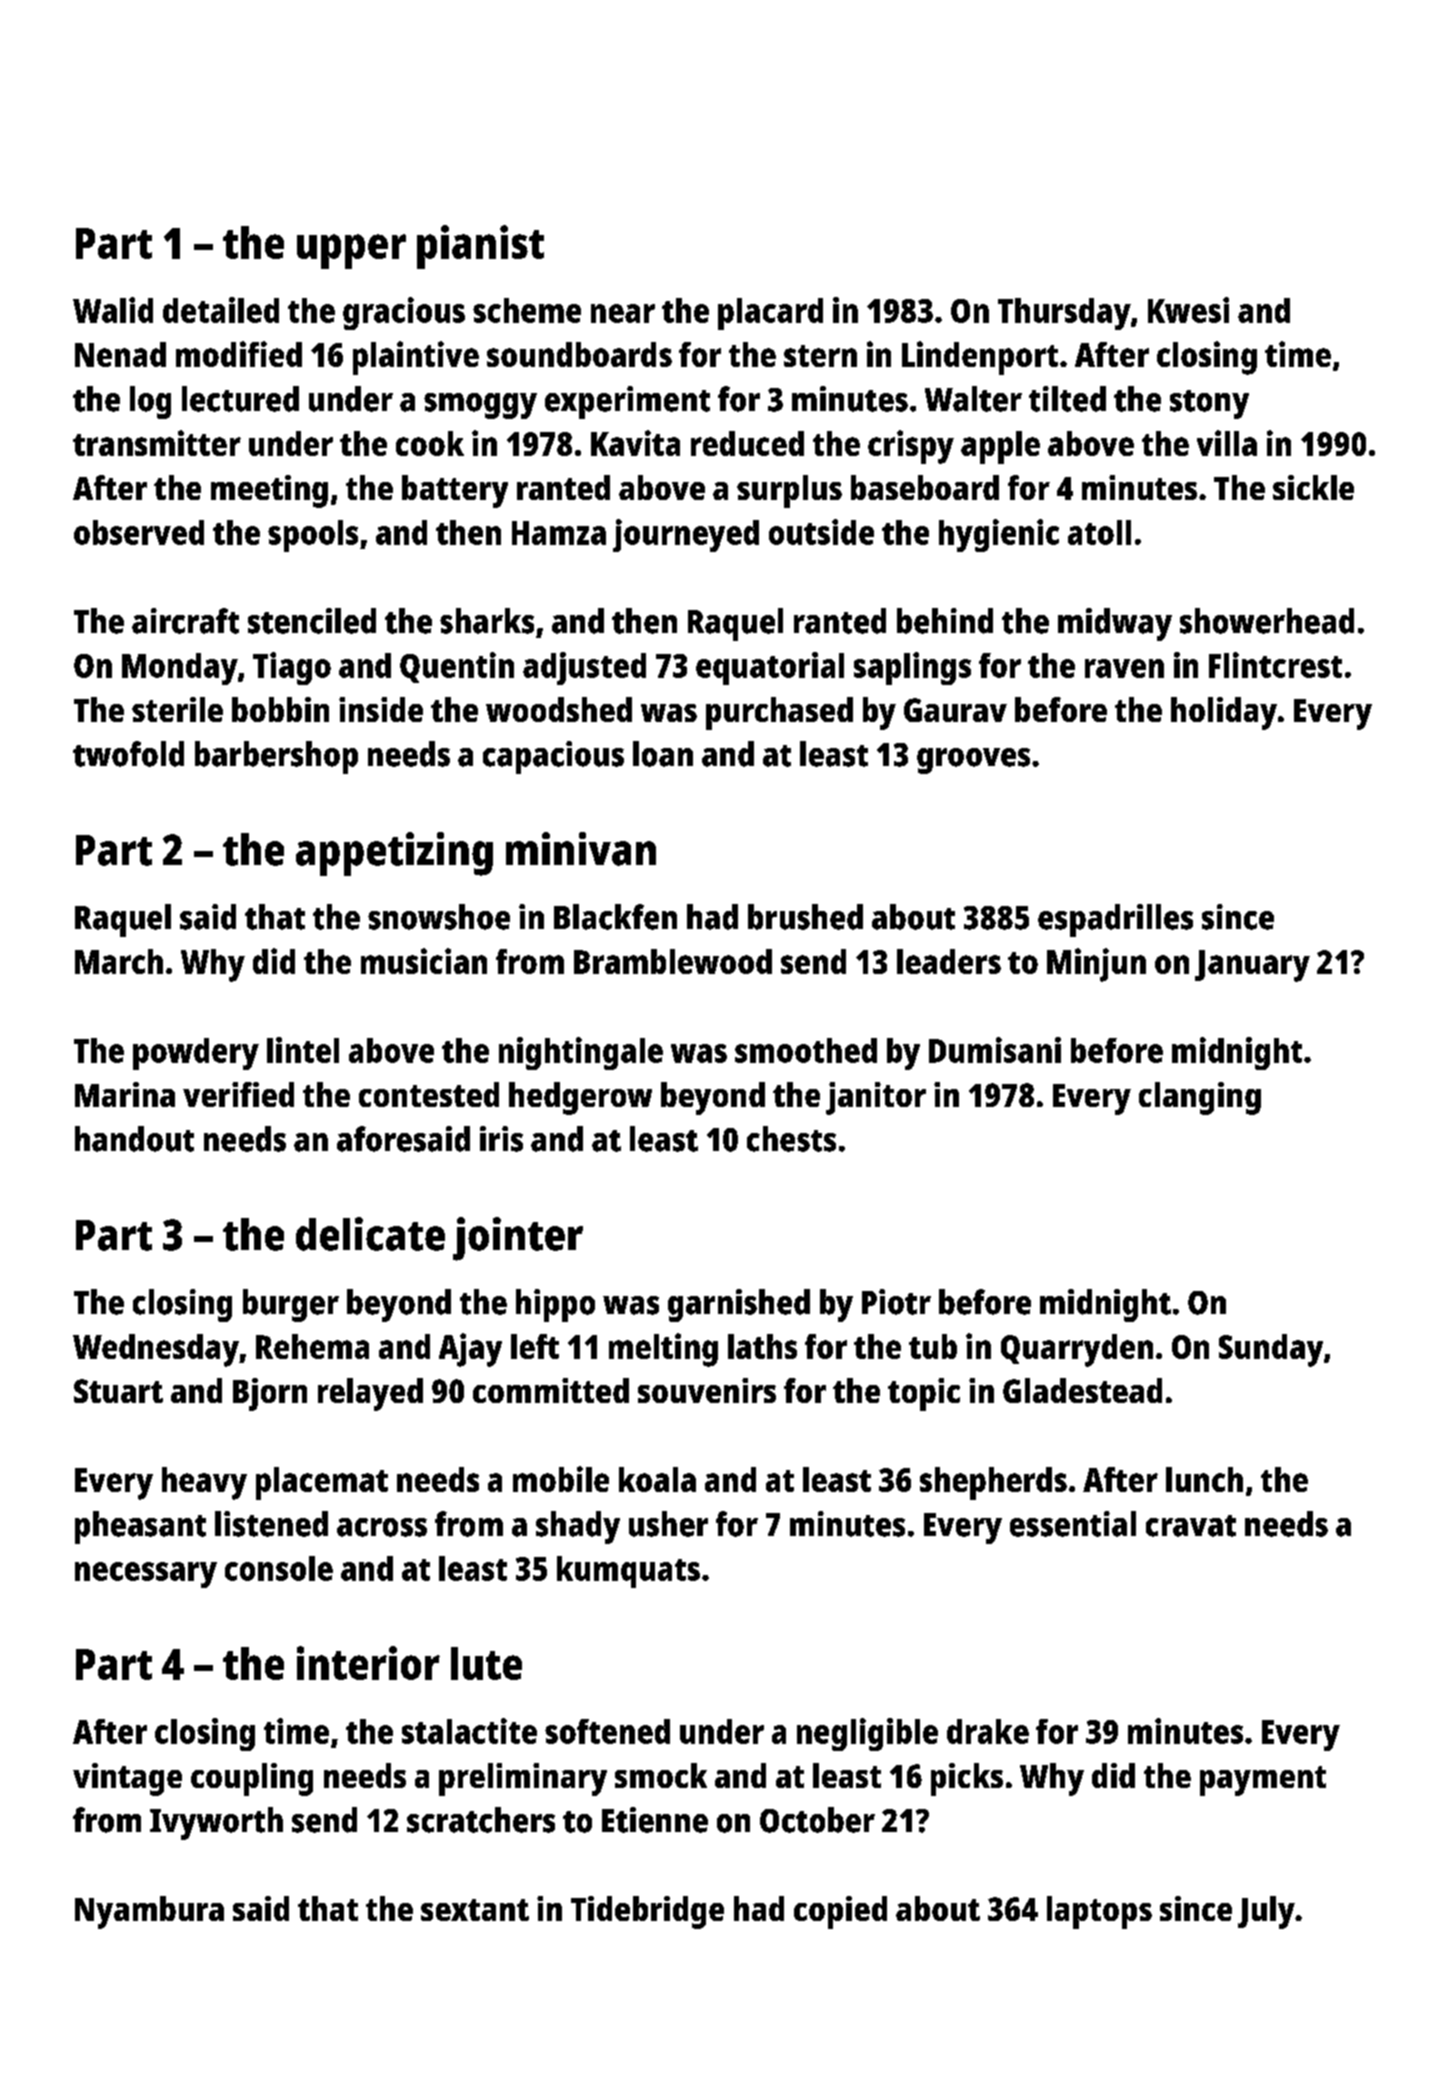 The height and width of the image is (2100, 1450). Describe the element at coordinates (1124, 668) in the image. I see `raven` at that location.
